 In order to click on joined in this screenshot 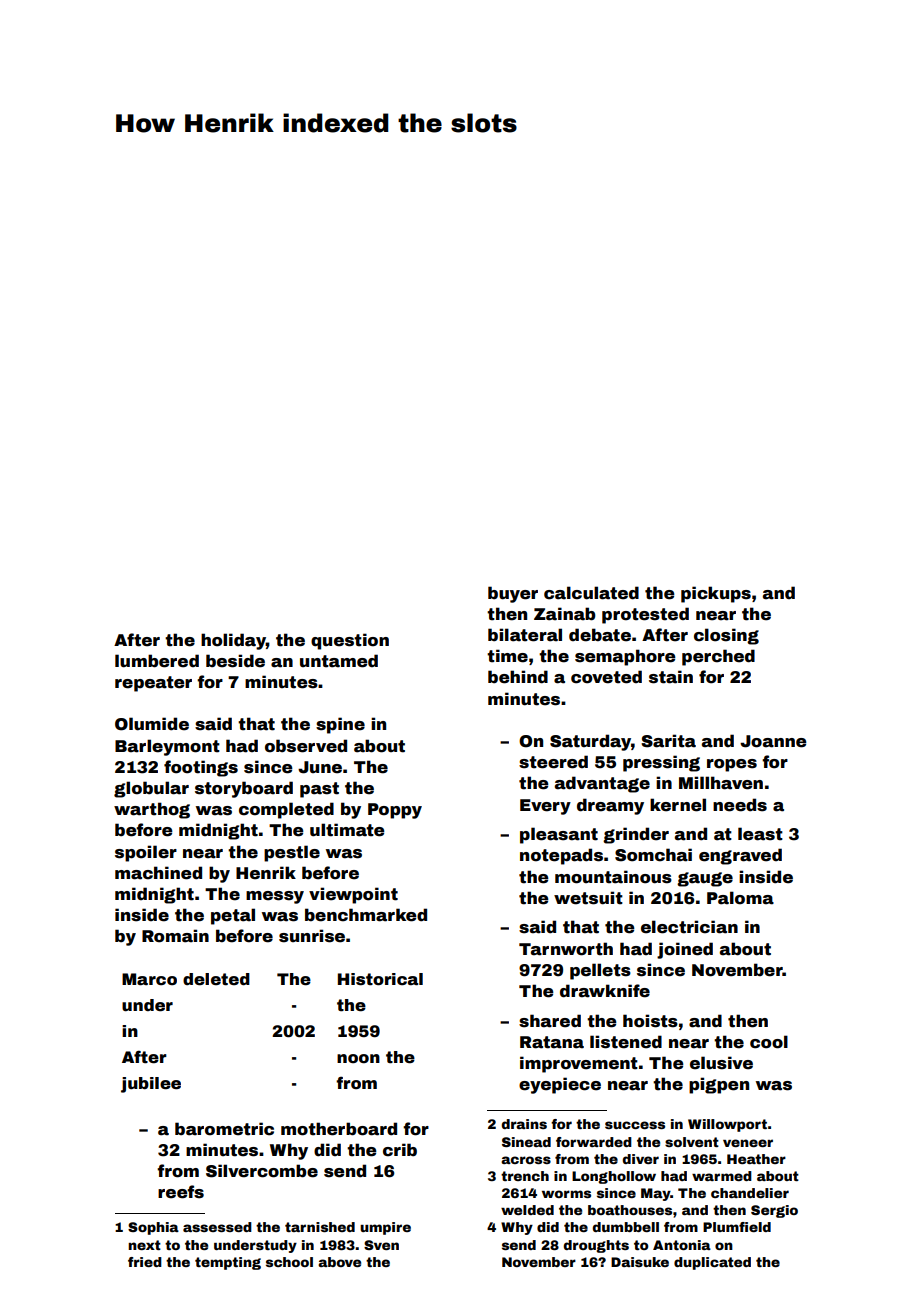, I will do `click(685, 950)`.
